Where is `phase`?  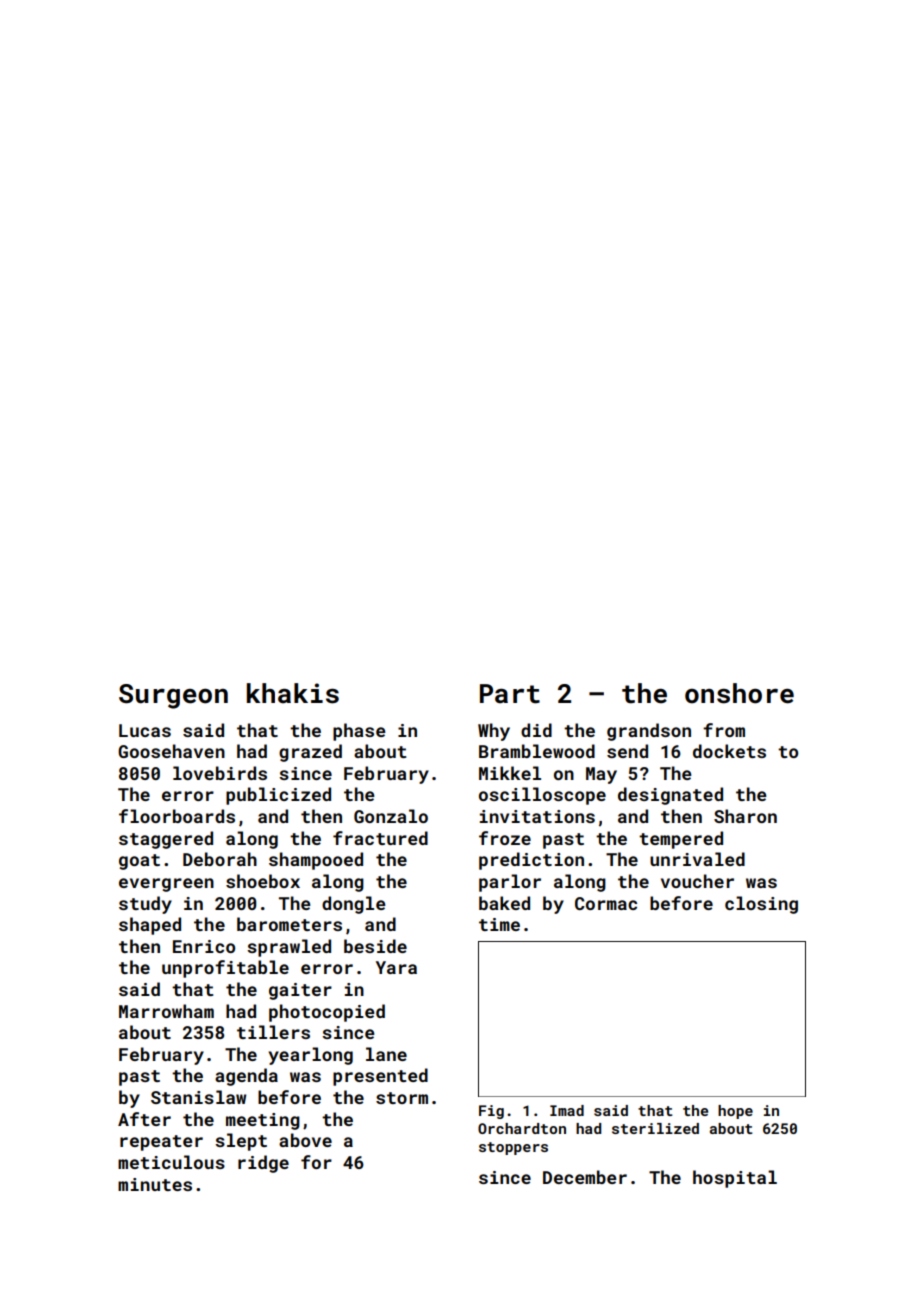 phase is located at coordinates (359, 732).
